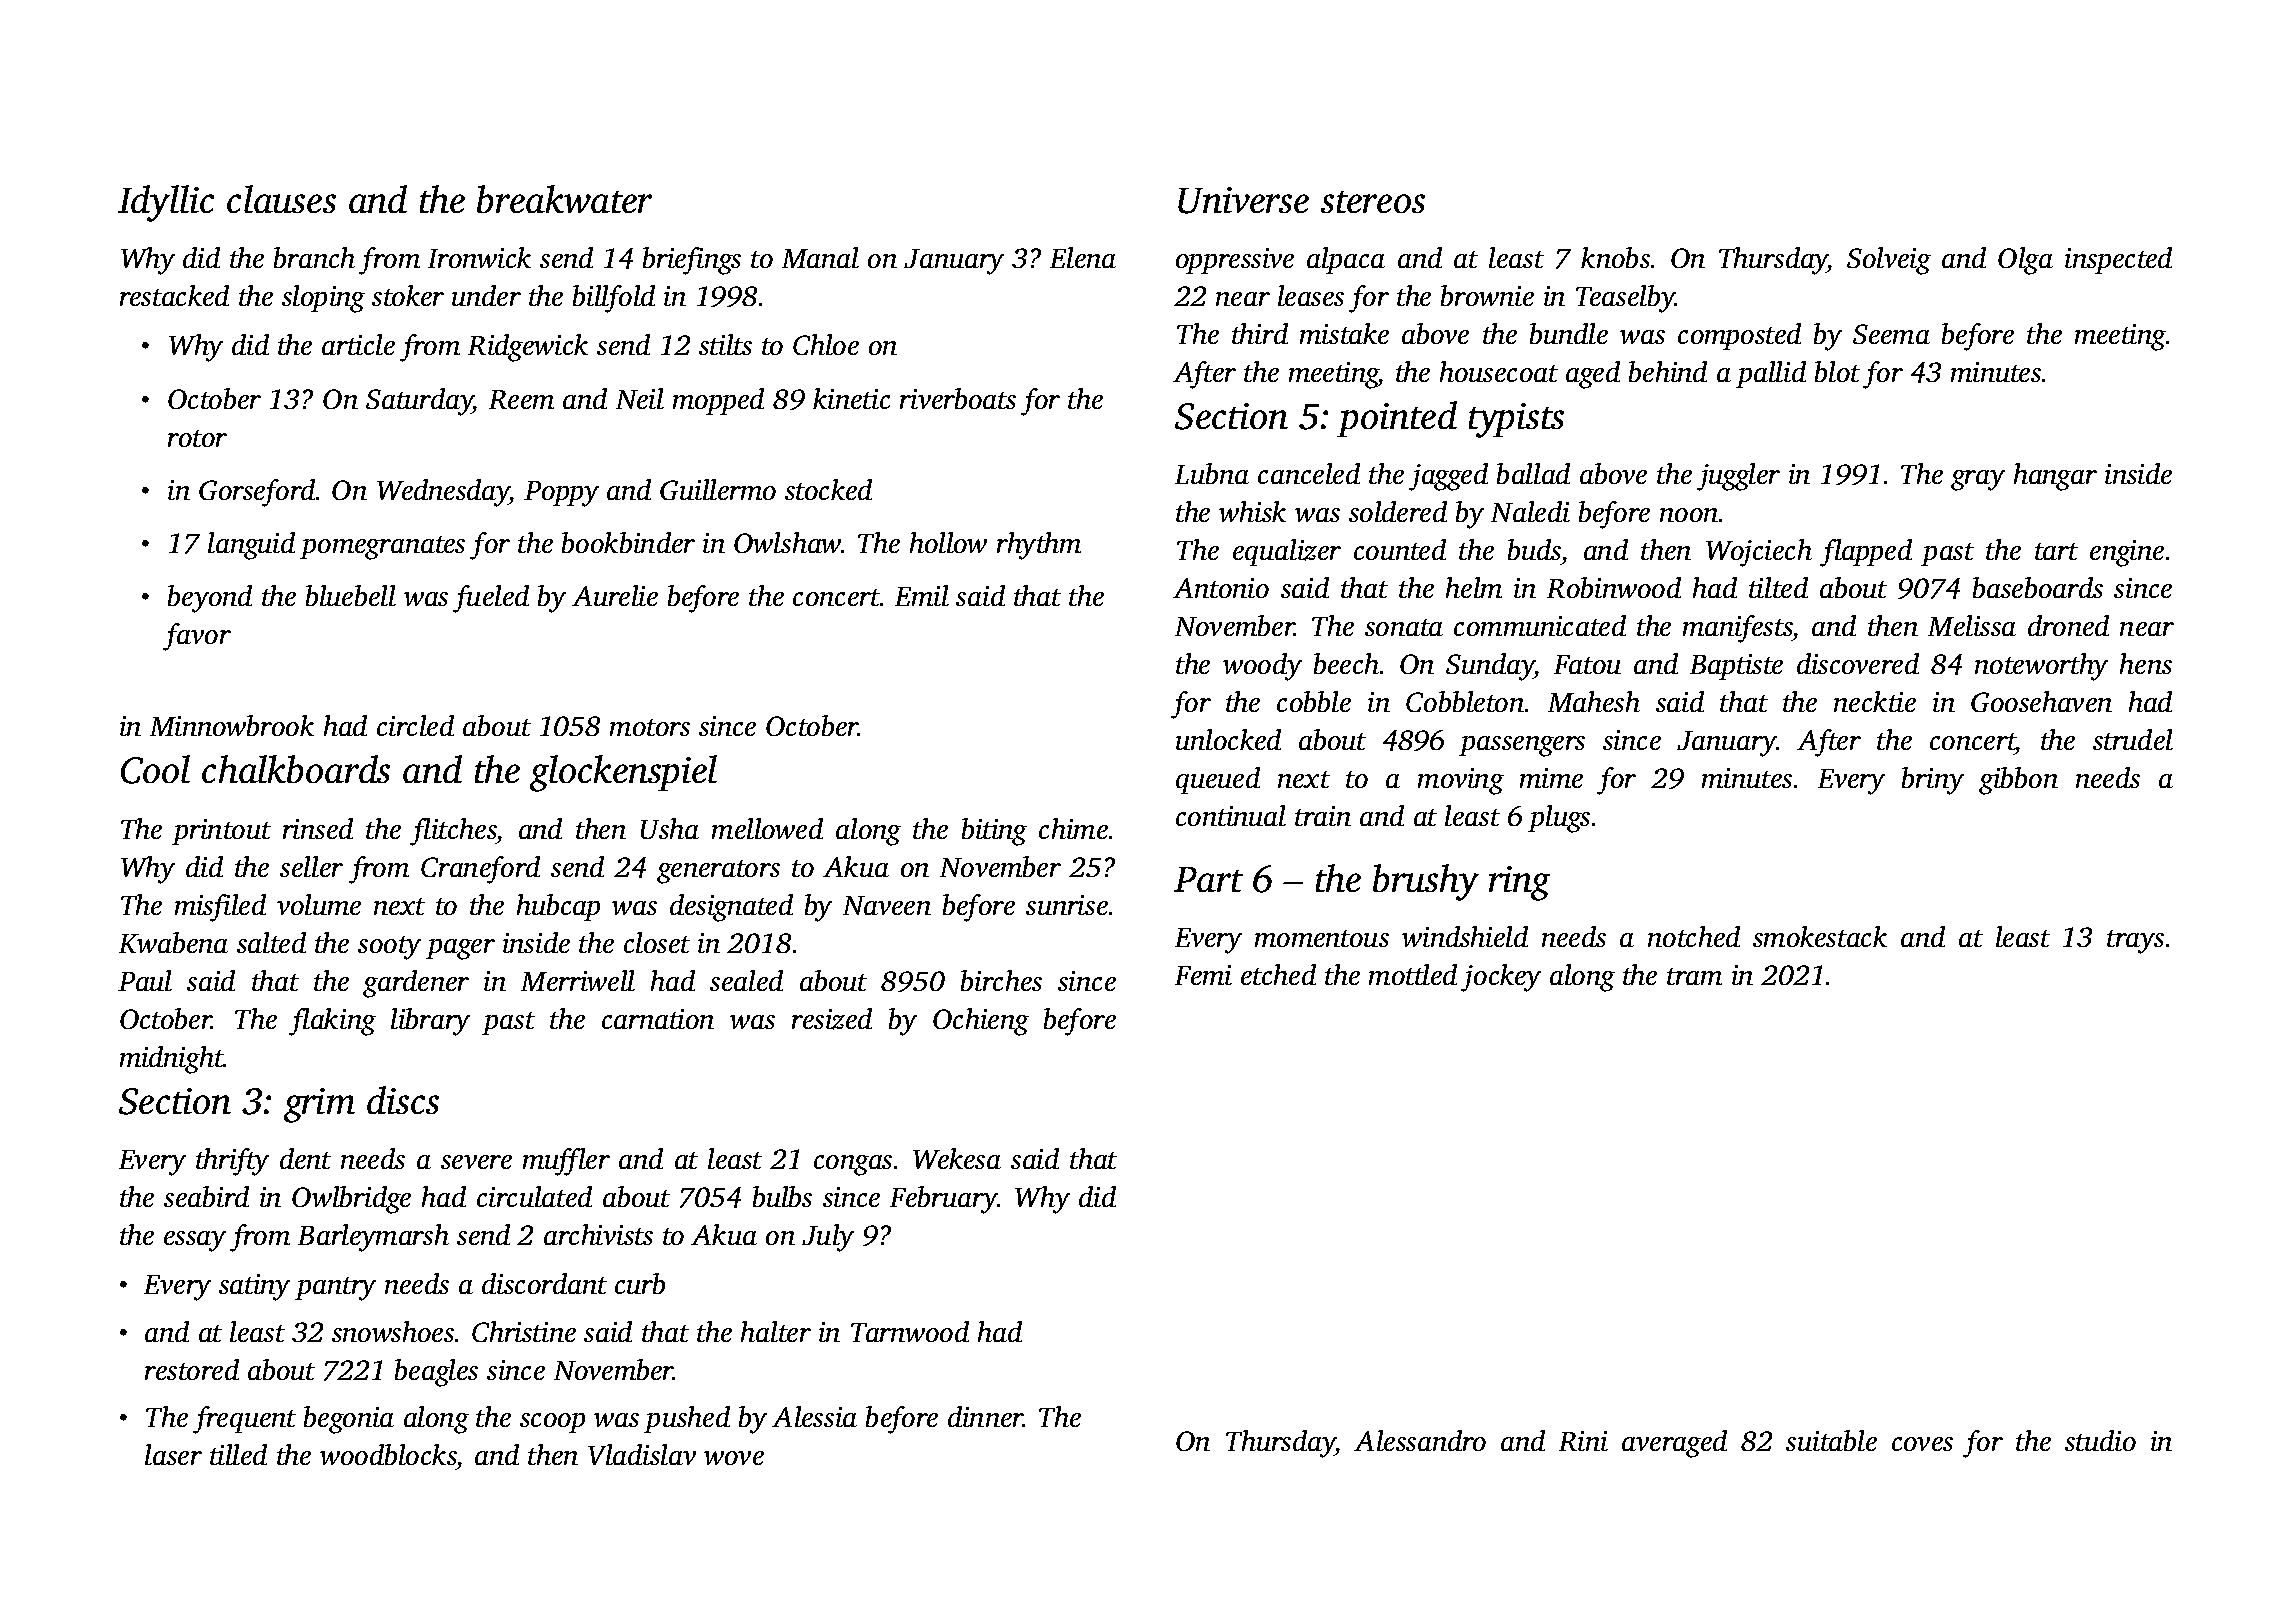 The image size is (2292, 1620). Describe the element at coordinates (1243, 200) in the image. I see `Universe` at that location.
